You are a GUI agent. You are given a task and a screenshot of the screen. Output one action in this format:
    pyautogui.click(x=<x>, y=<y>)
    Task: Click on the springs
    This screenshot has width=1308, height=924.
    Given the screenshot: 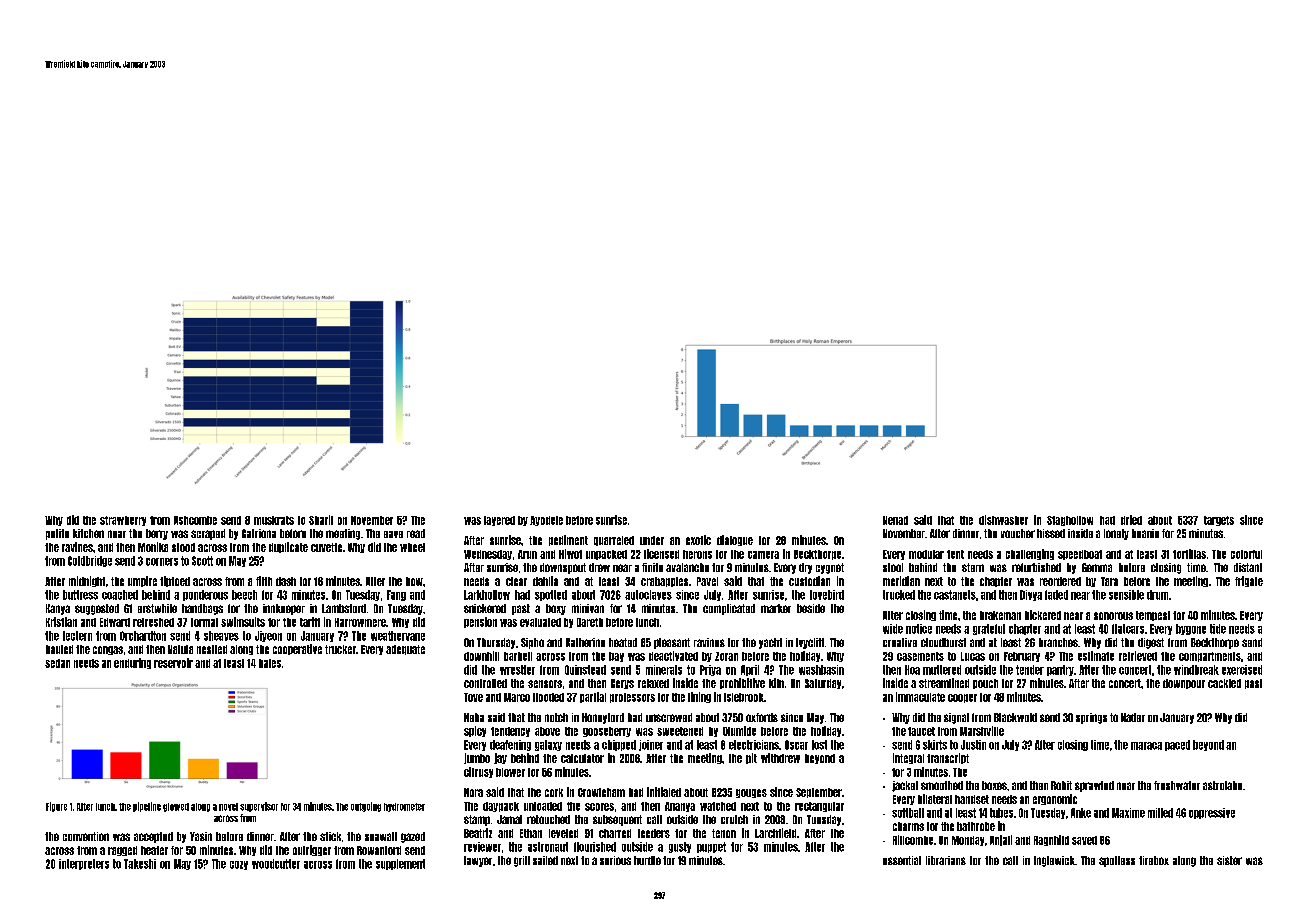 What is the action you would take?
    pyautogui.click(x=1091, y=718)
